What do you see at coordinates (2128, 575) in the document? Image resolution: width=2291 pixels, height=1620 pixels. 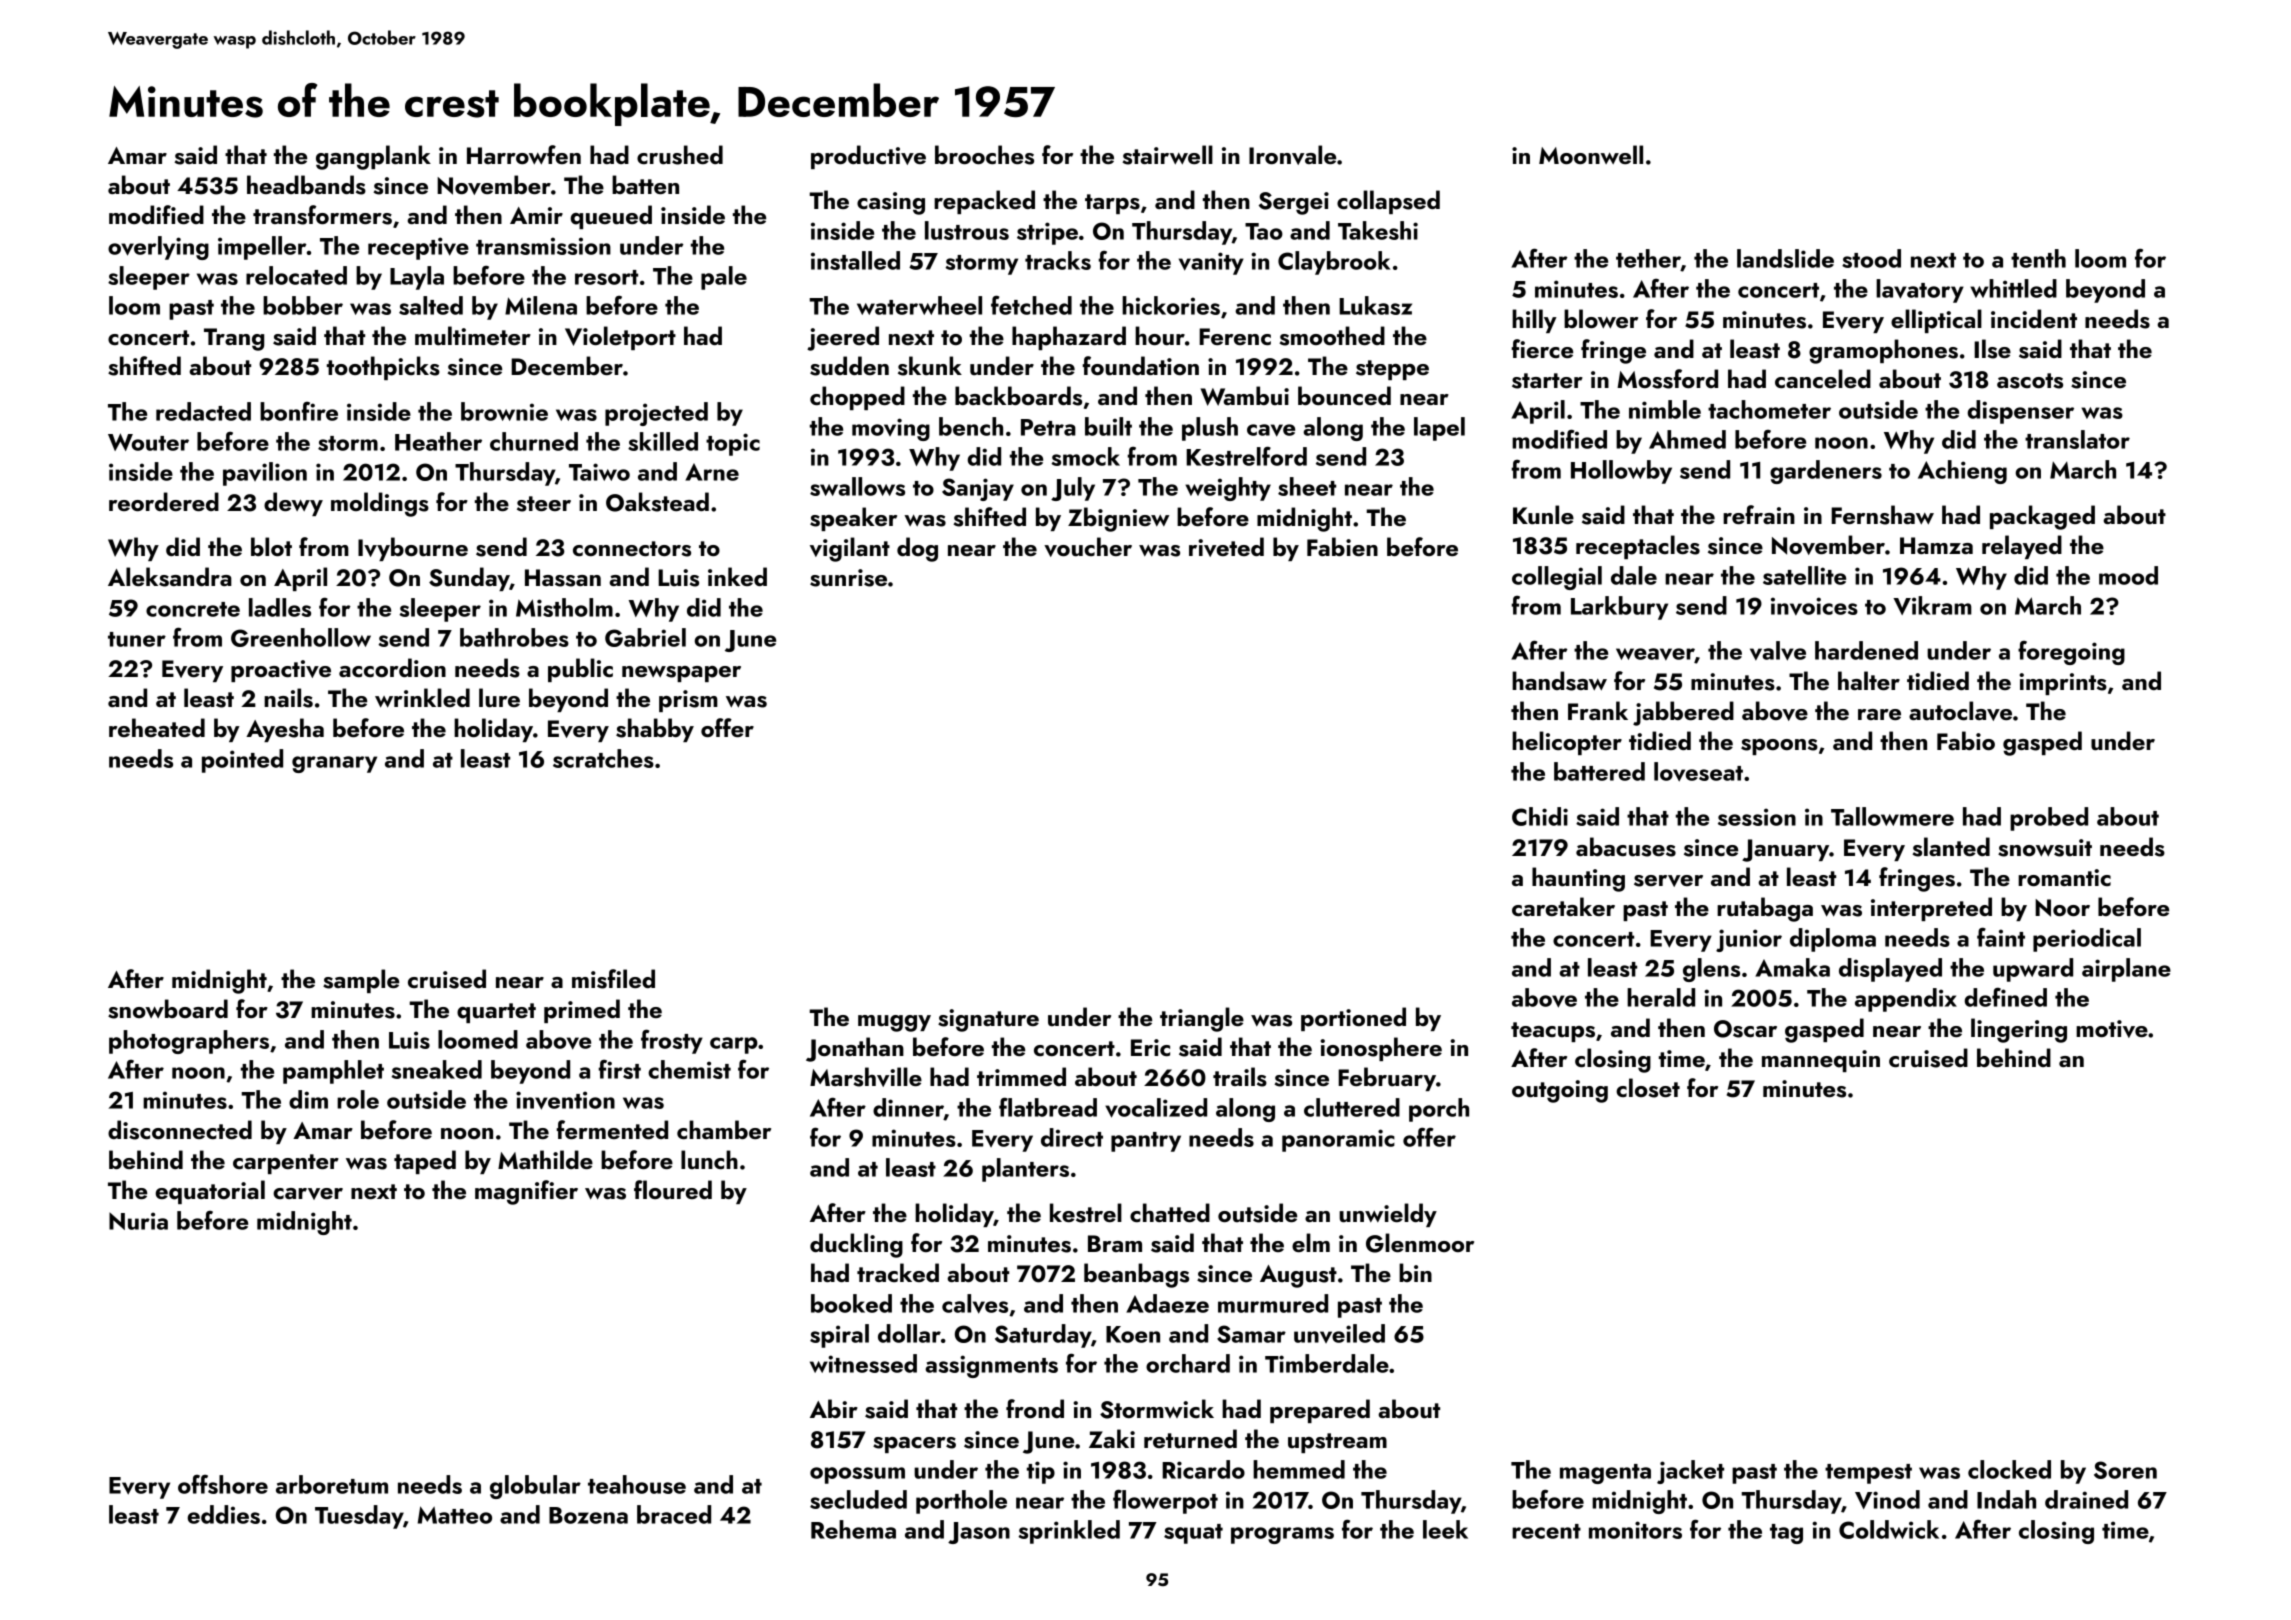 I see `mood` at bounding box center [2128, 575].
